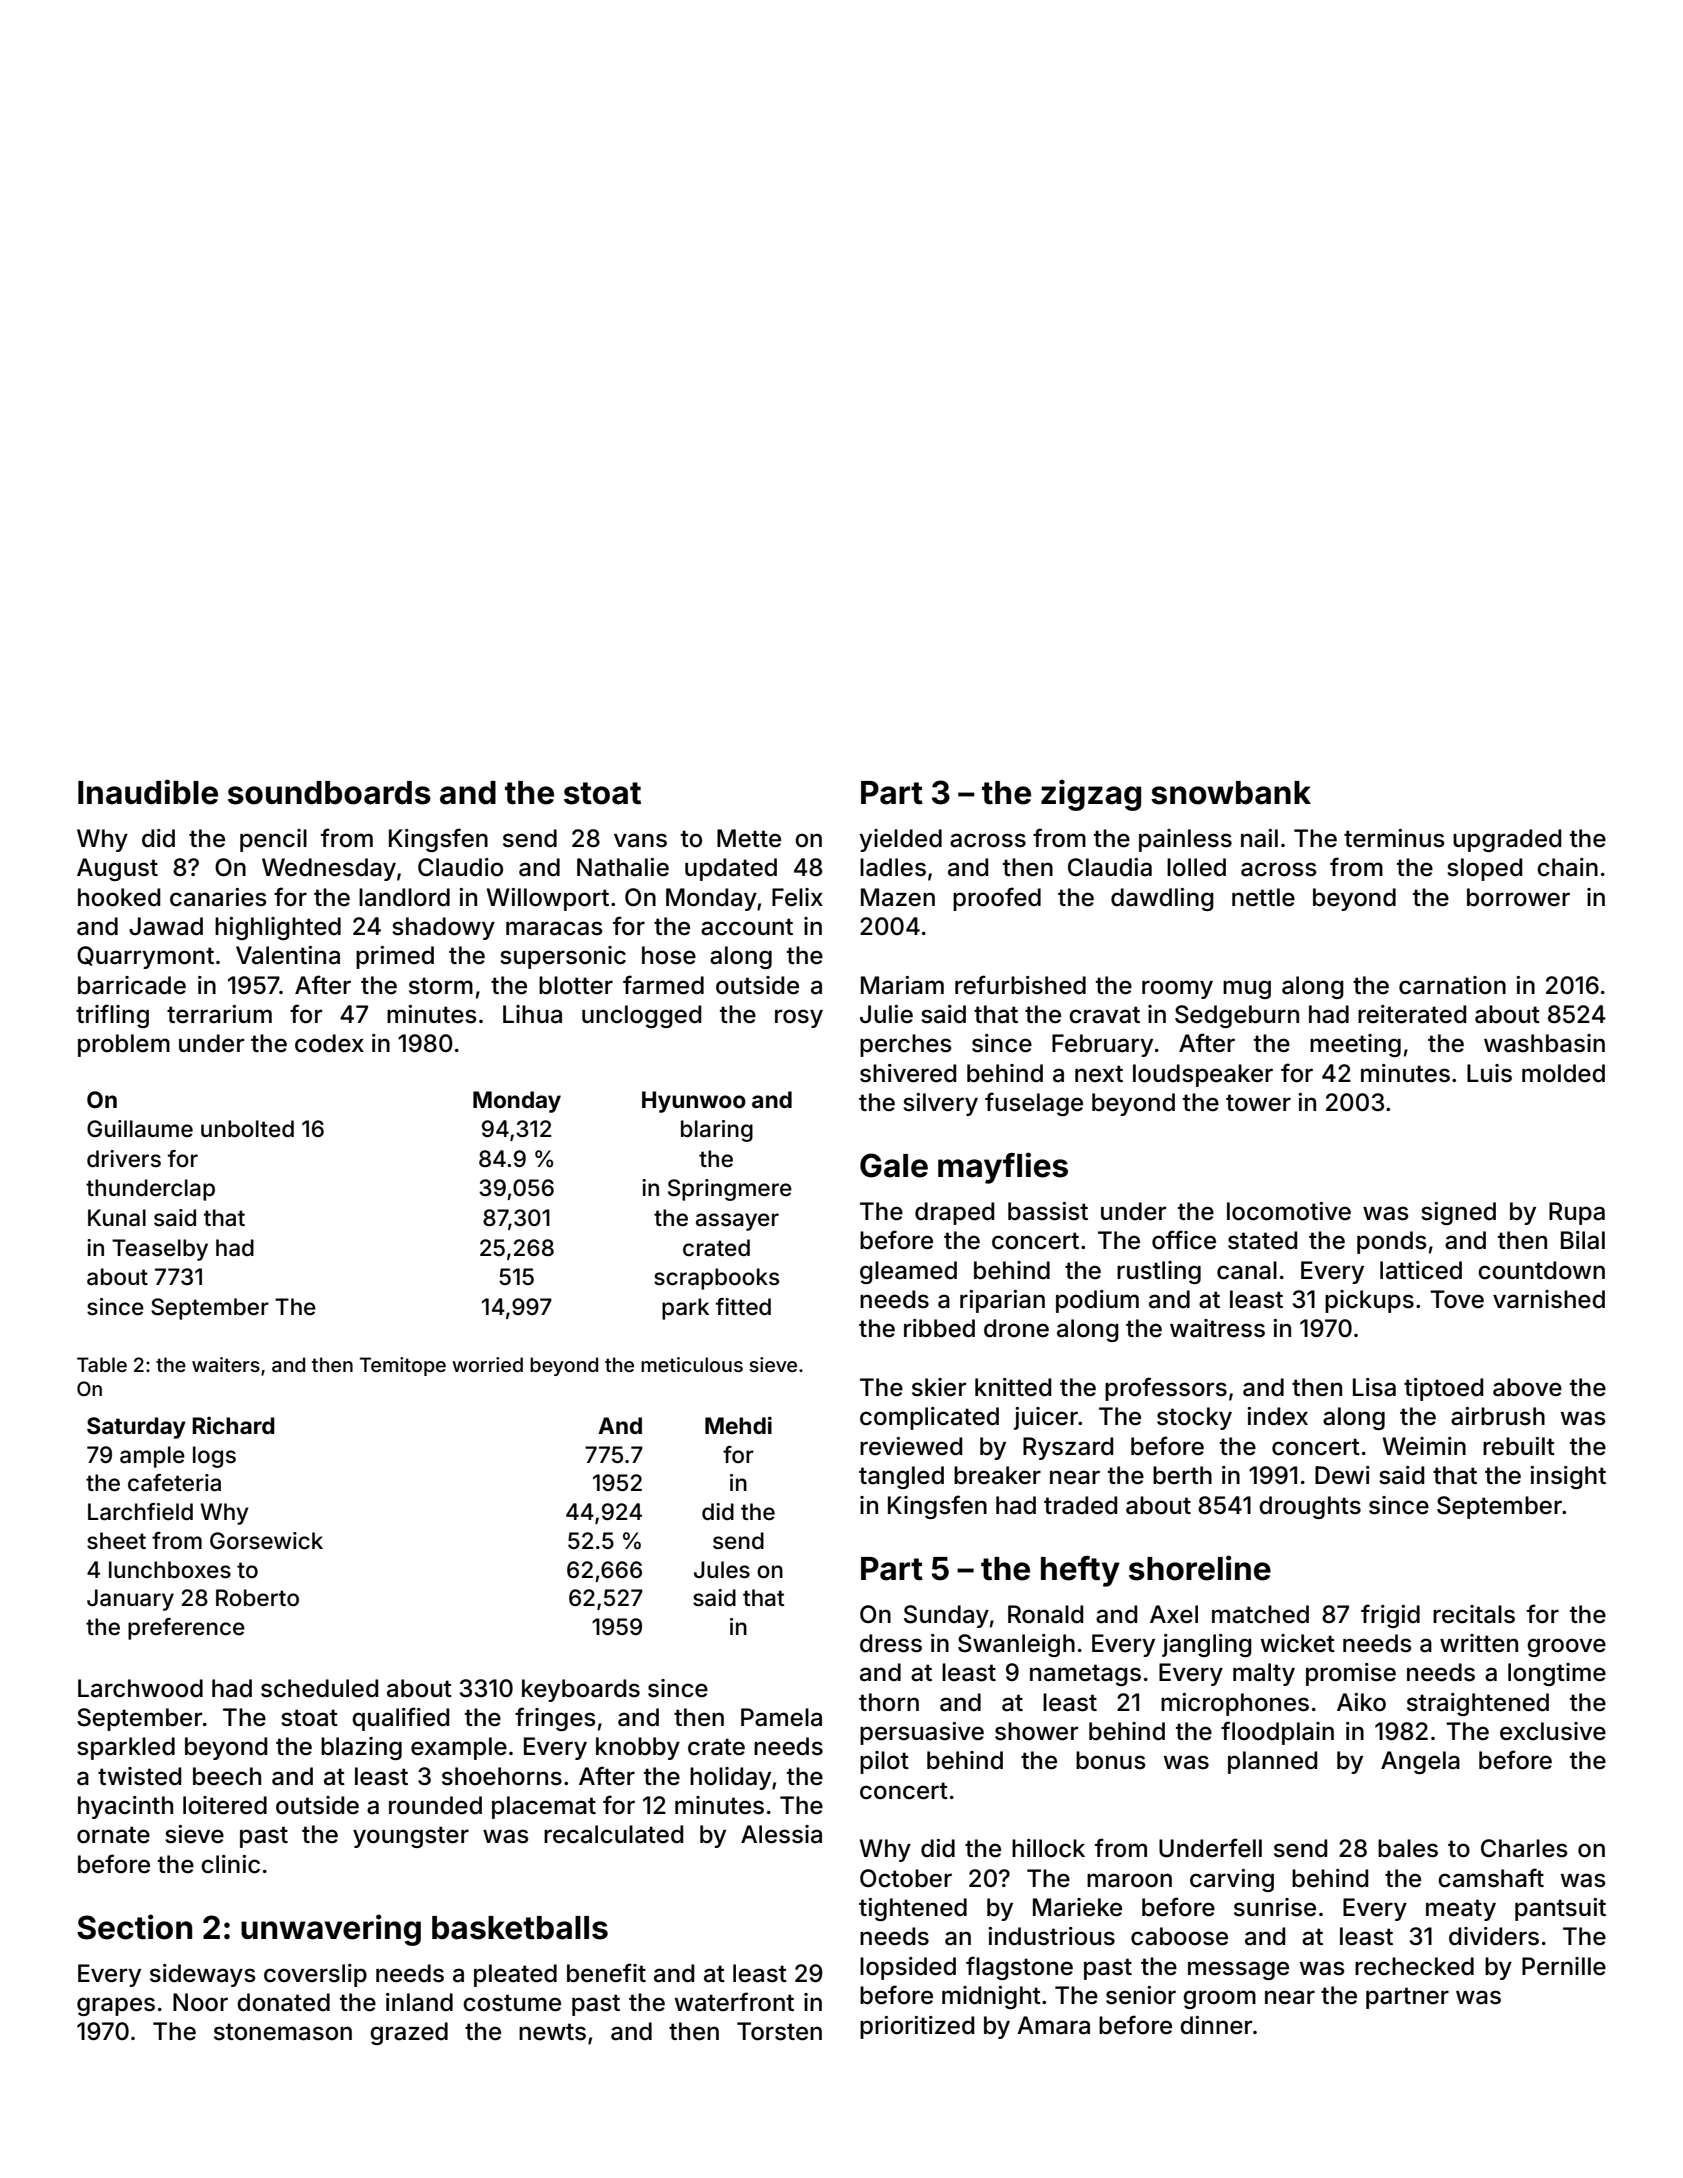 This page has height=2178, width=1683. What do you see at coordinates (148, 792) in the page?
I see `Inaudible` at bounding box center [148, 792].
